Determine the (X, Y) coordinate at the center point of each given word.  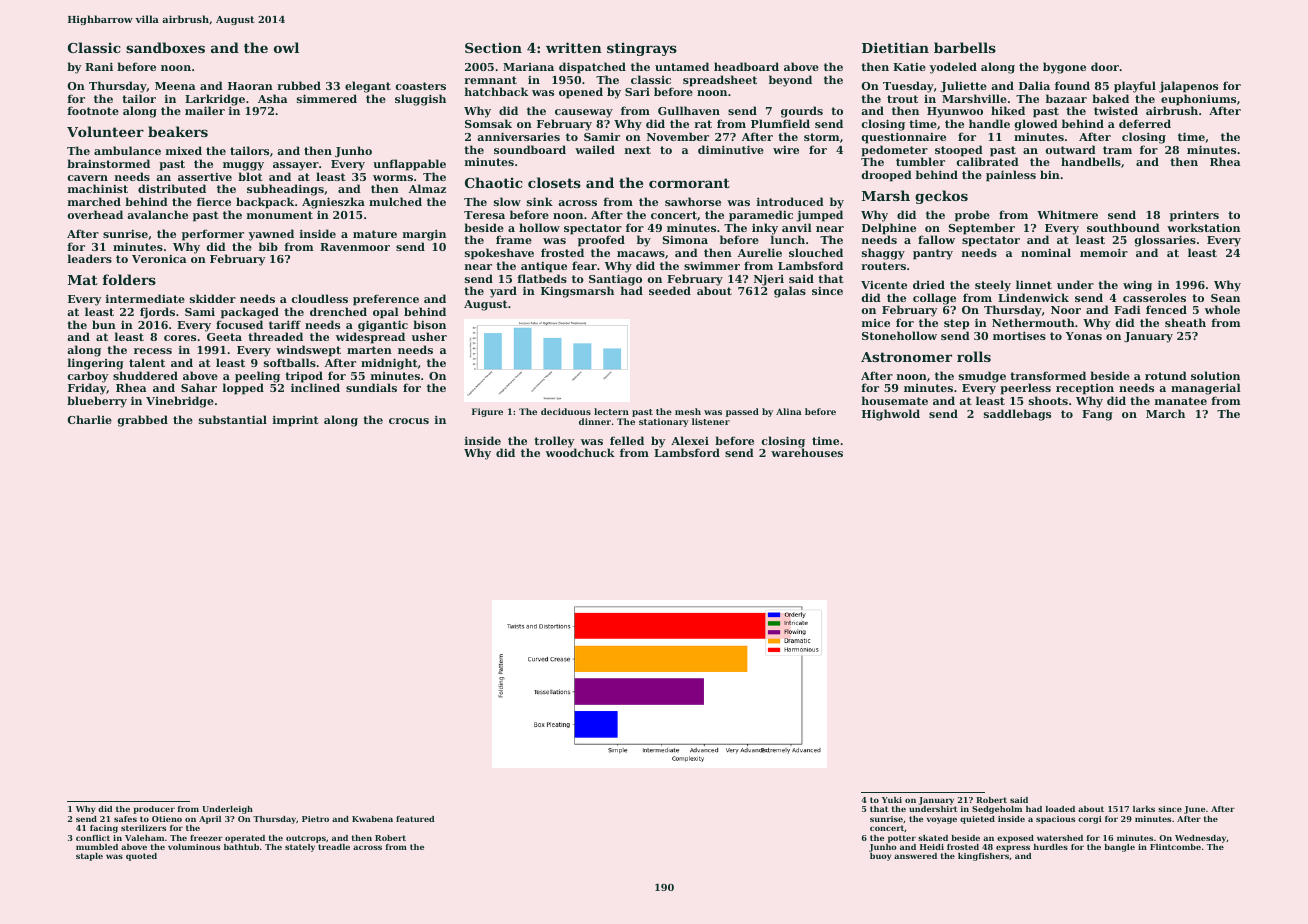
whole (1222, 309)
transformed (1048, 375)
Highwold (891, 415)
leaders (89, 258)
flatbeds (542, 278)
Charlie (90, 419)
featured (415, 819)
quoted (141, 857)
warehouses (807, 452)
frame (514, 239)
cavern (88, 178)
